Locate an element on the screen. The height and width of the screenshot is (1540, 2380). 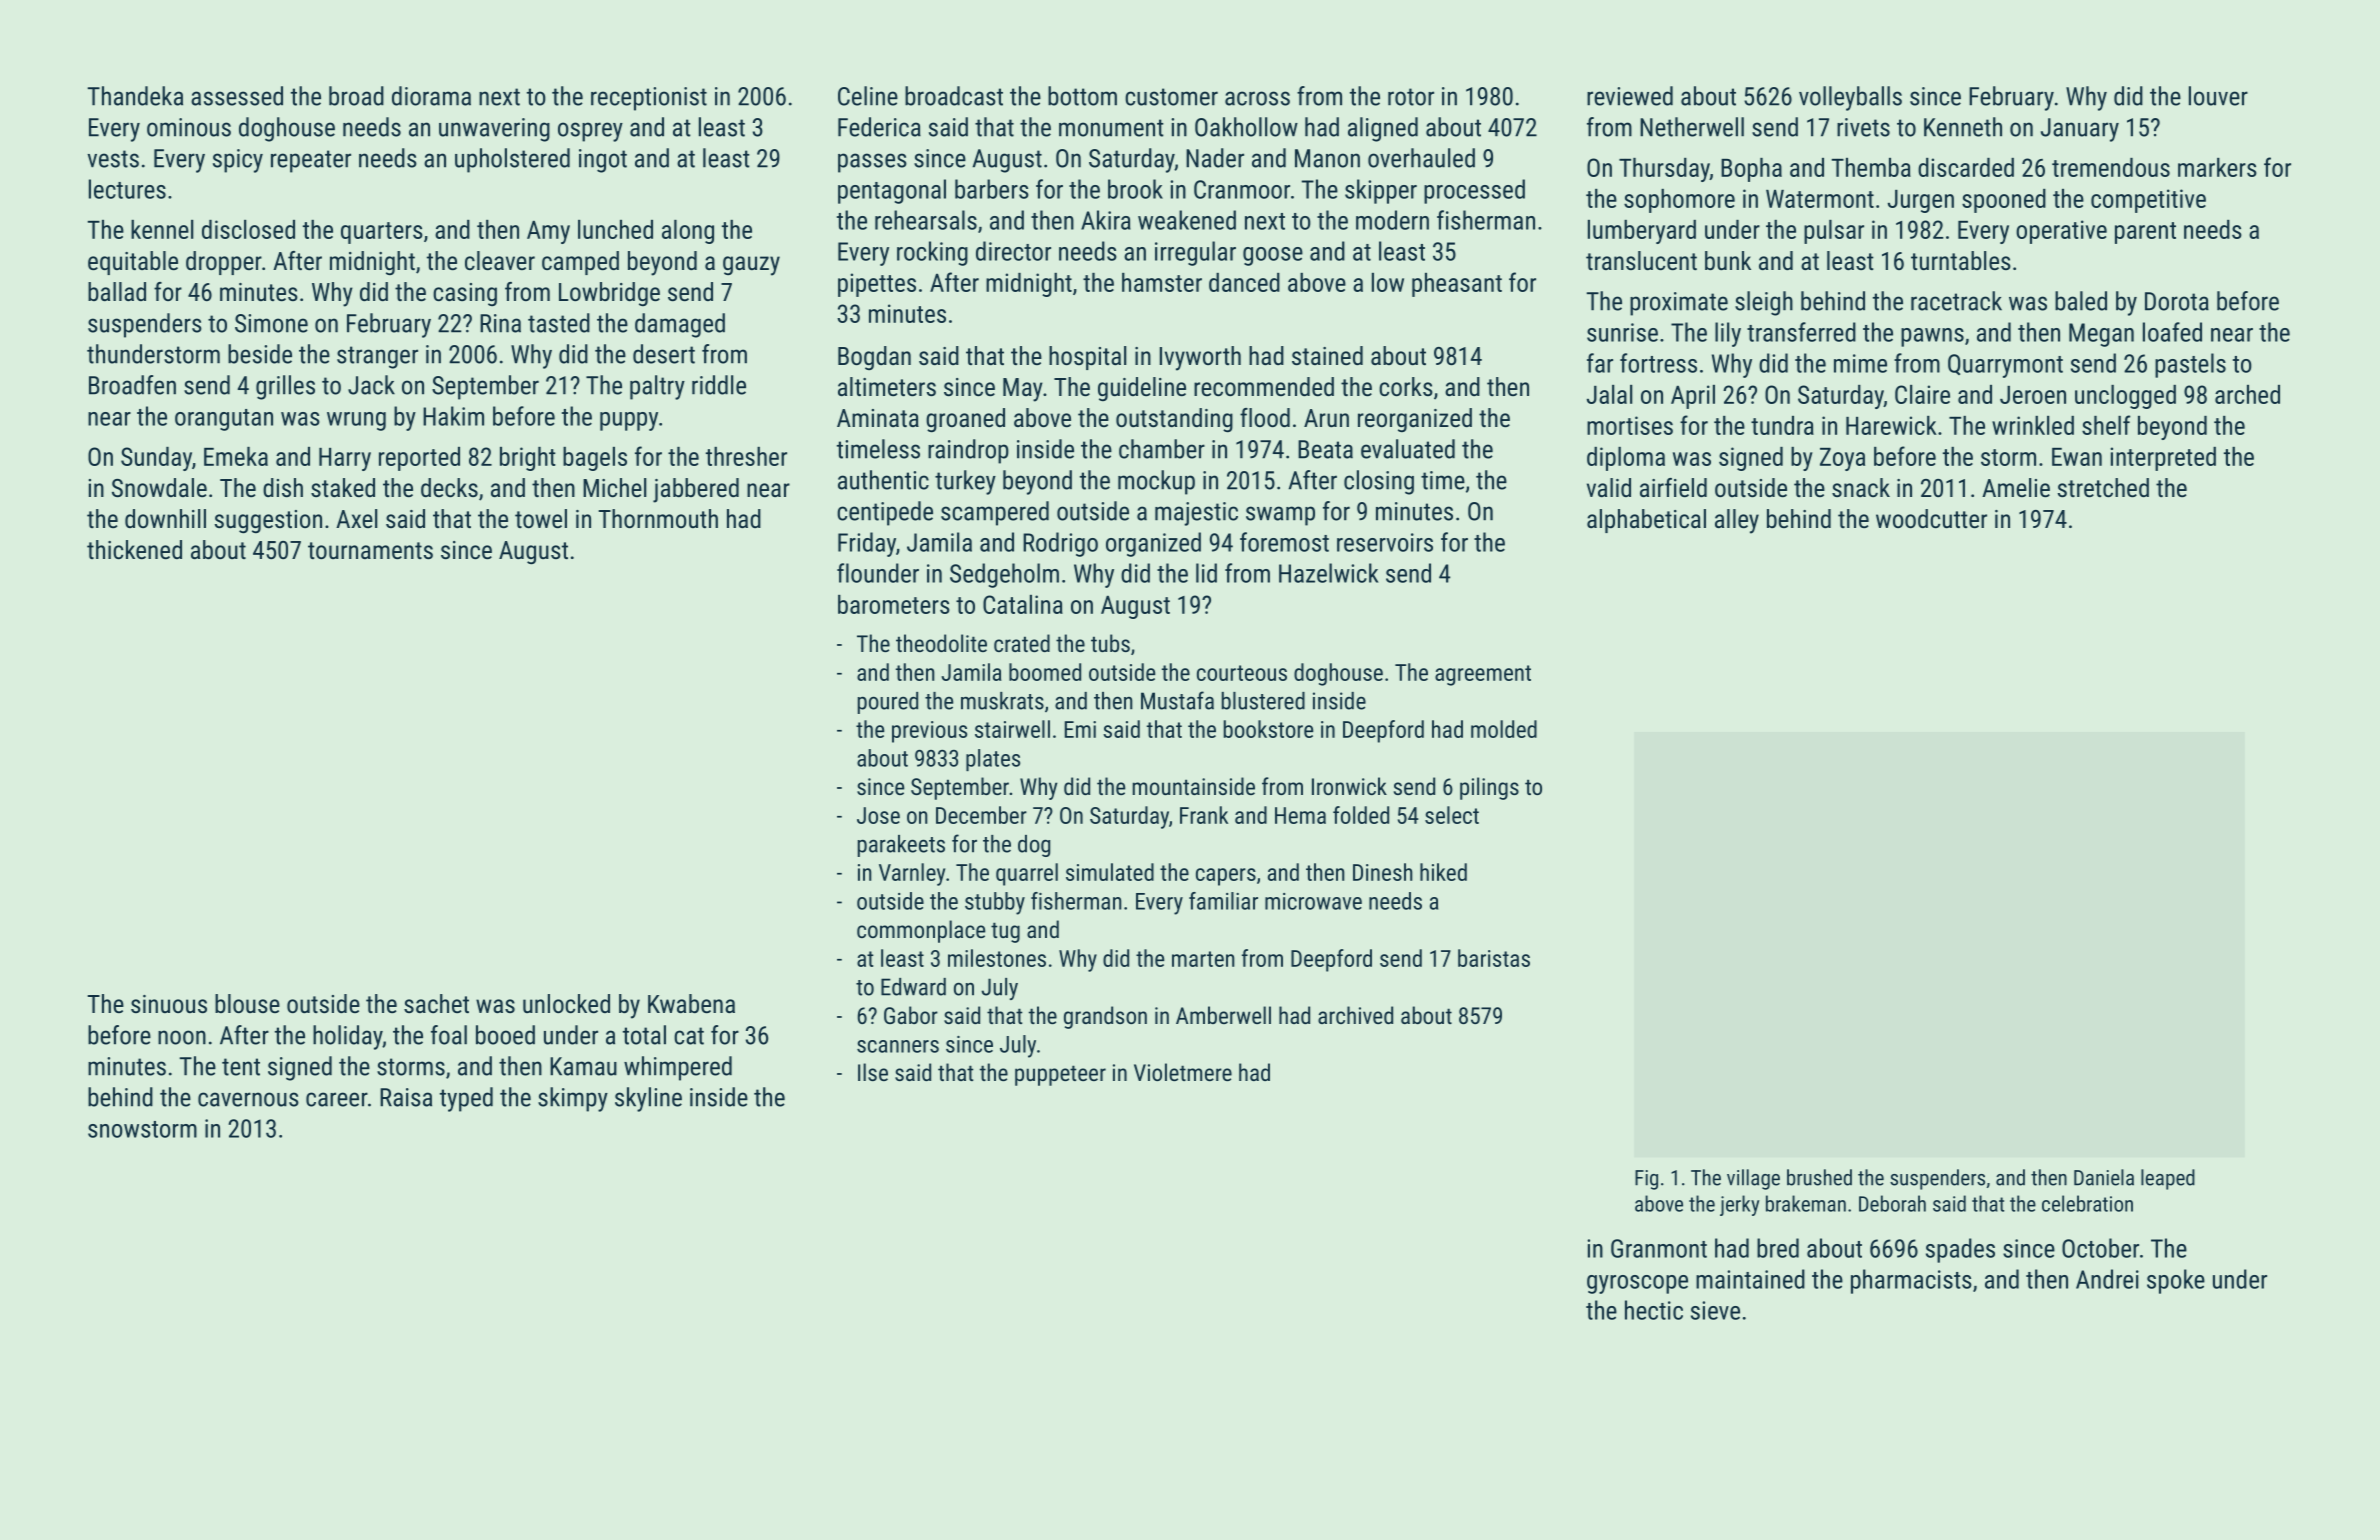
pilings is located at coordinates (1489, 788).
